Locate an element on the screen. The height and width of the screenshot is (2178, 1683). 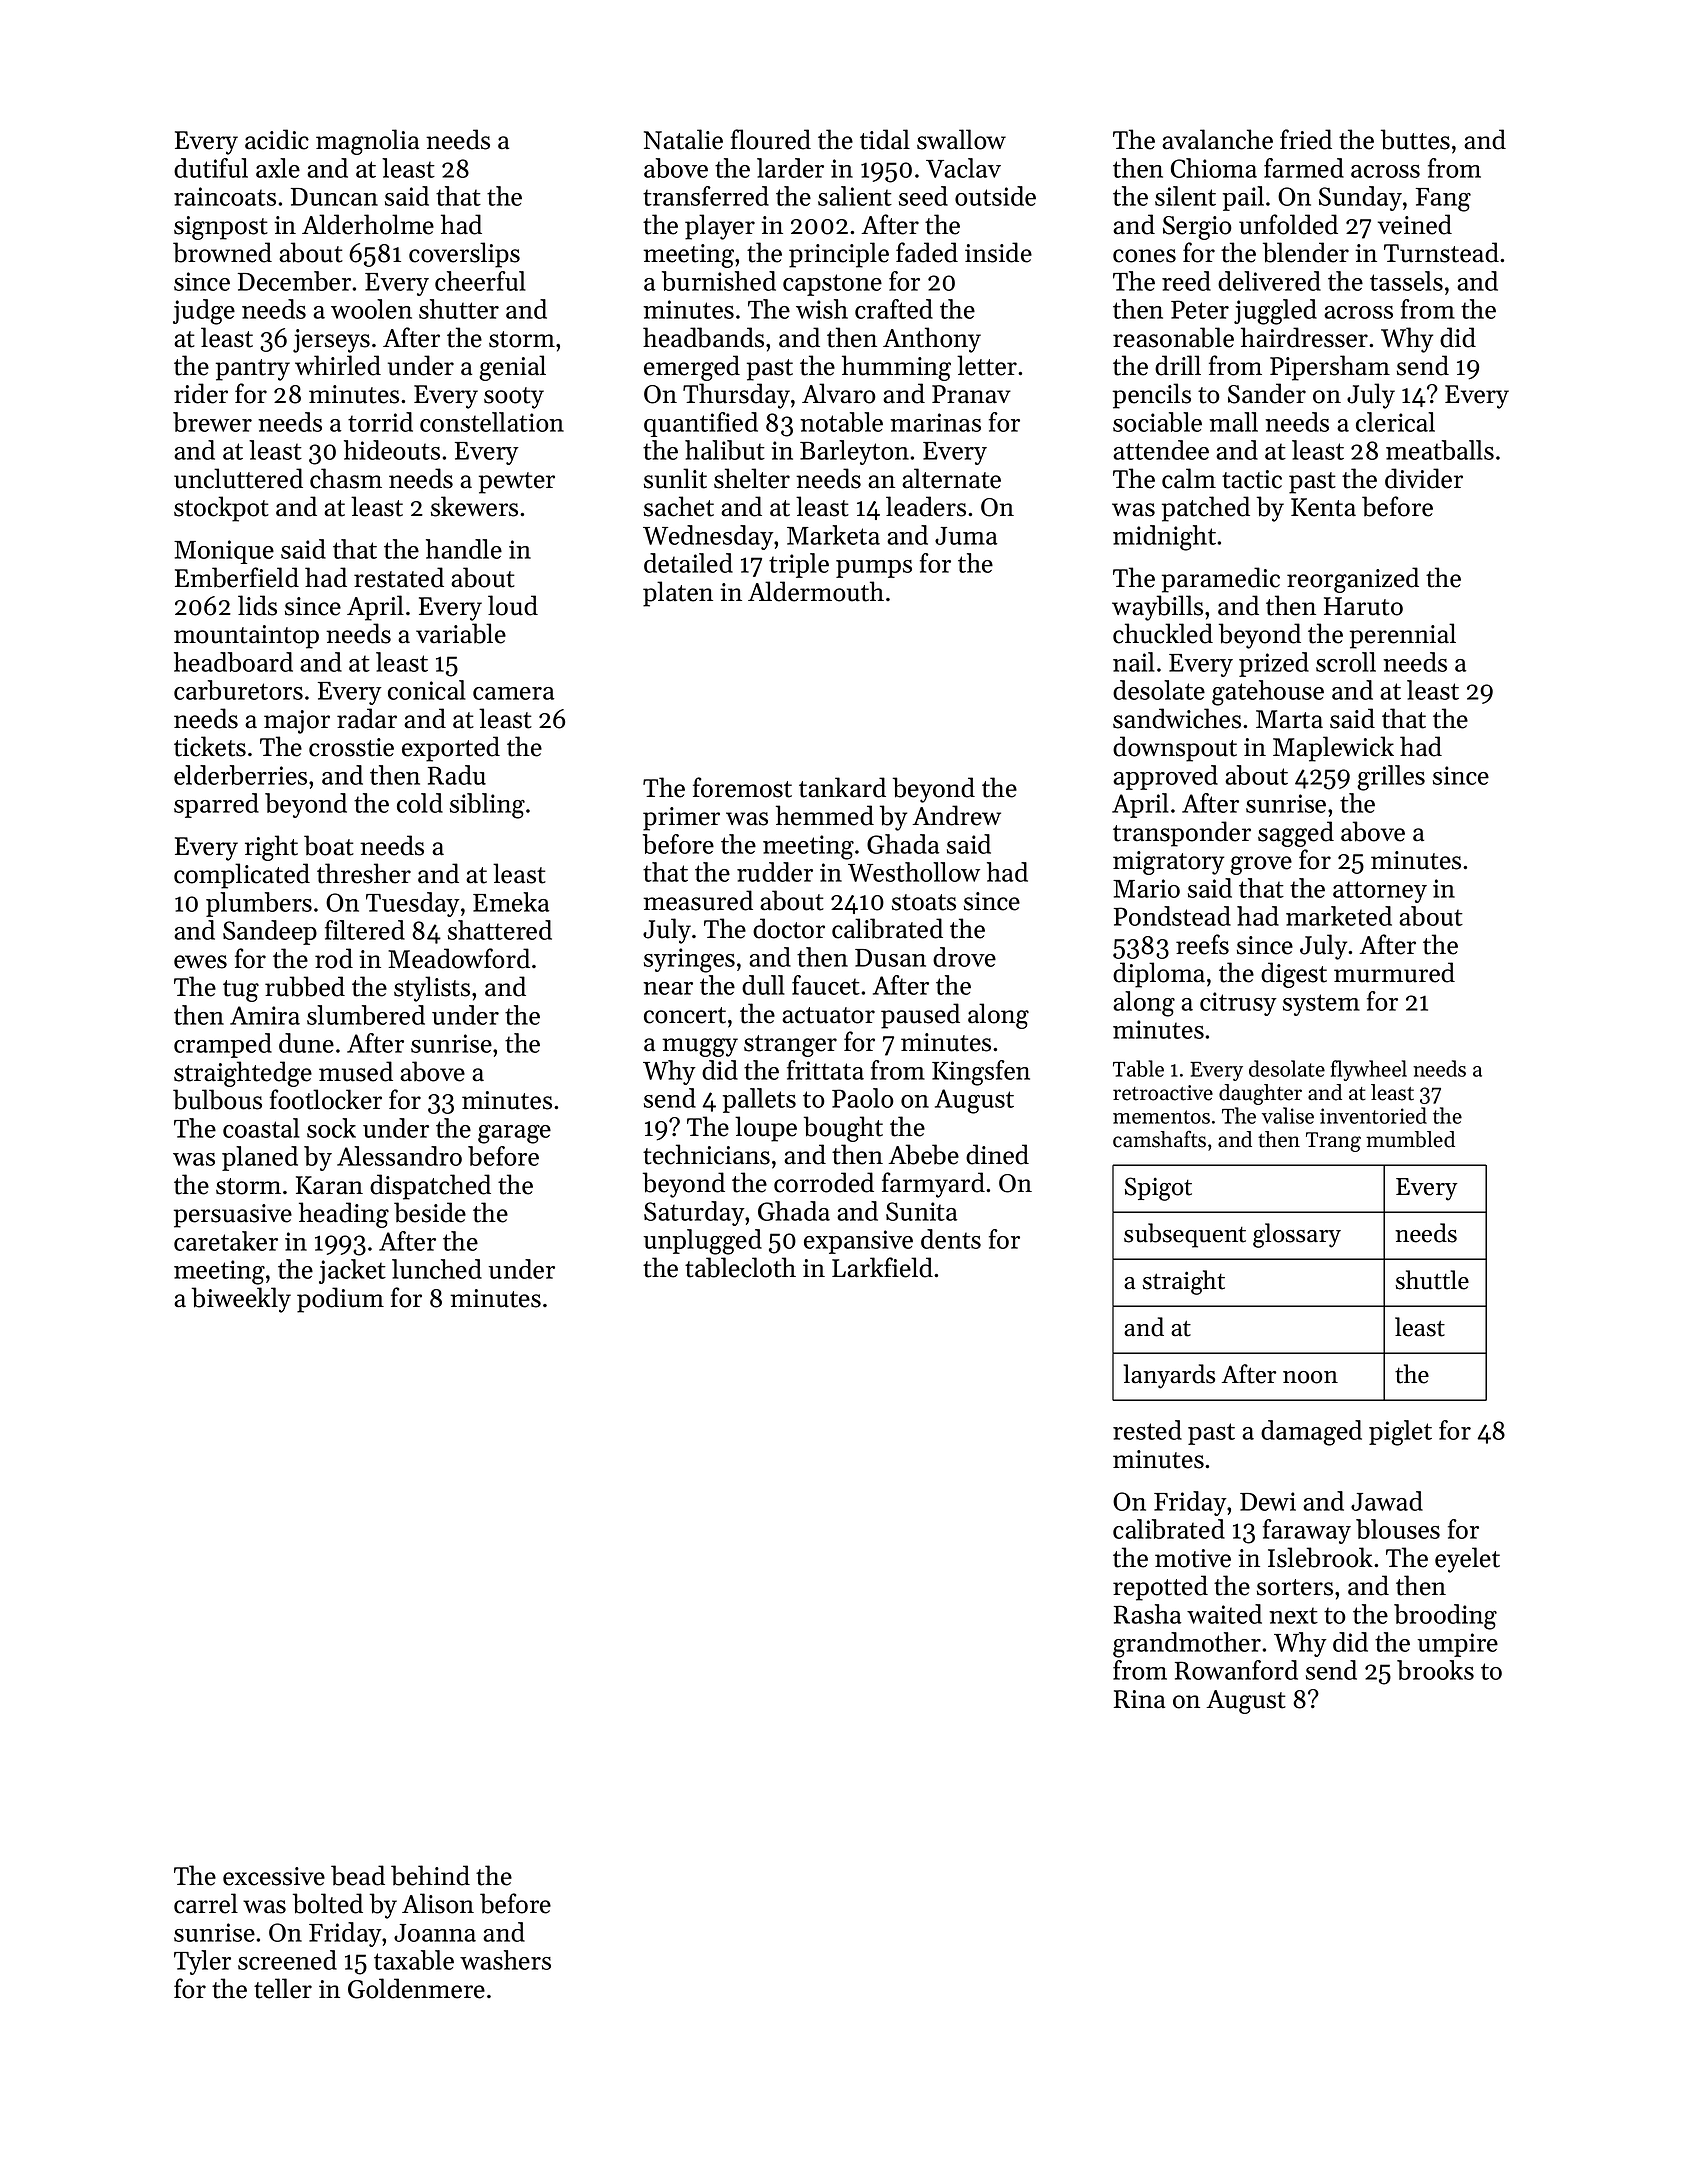
reasonable is located at coordinates (1173, 337).
